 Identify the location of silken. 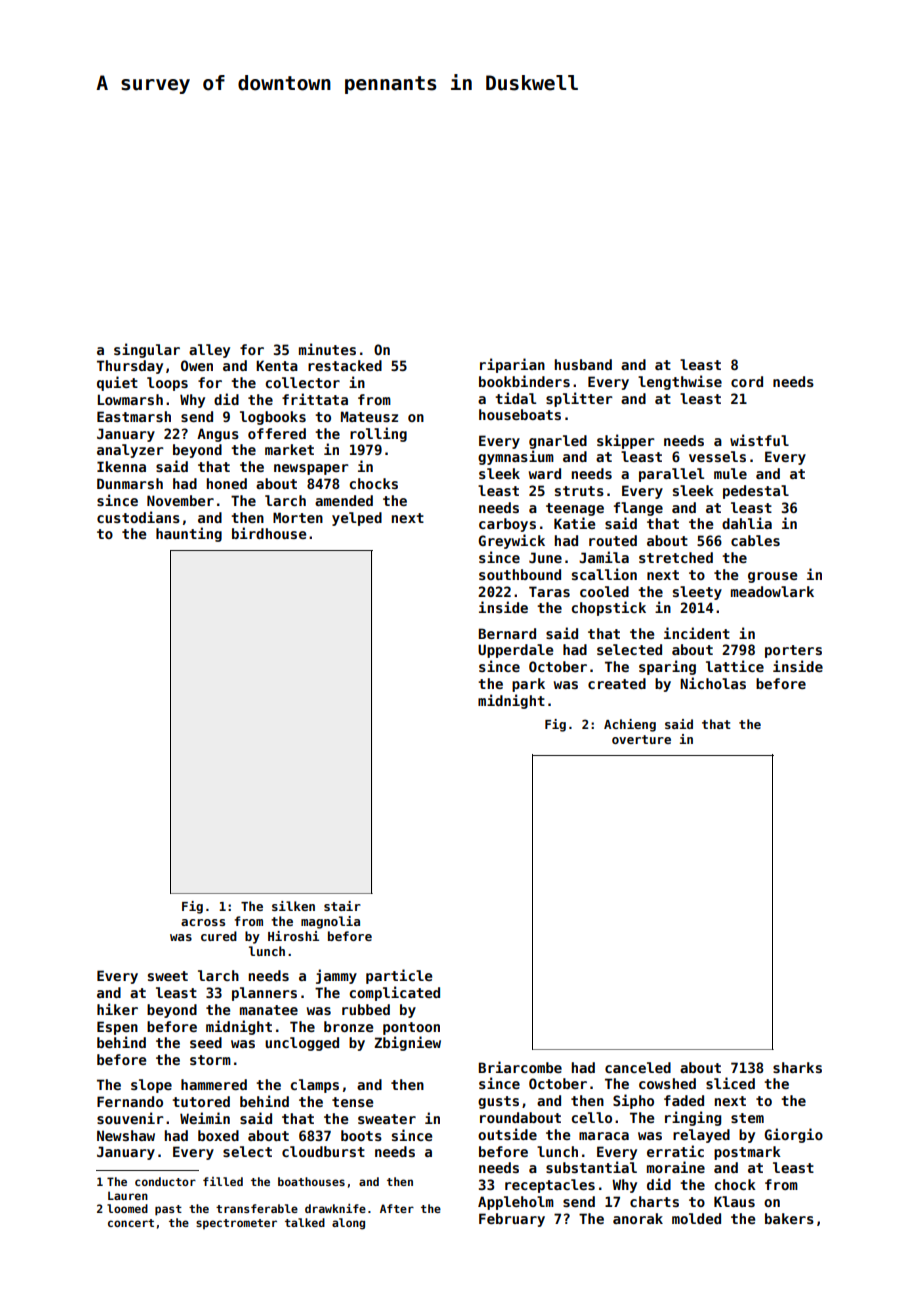
(293, 906).
